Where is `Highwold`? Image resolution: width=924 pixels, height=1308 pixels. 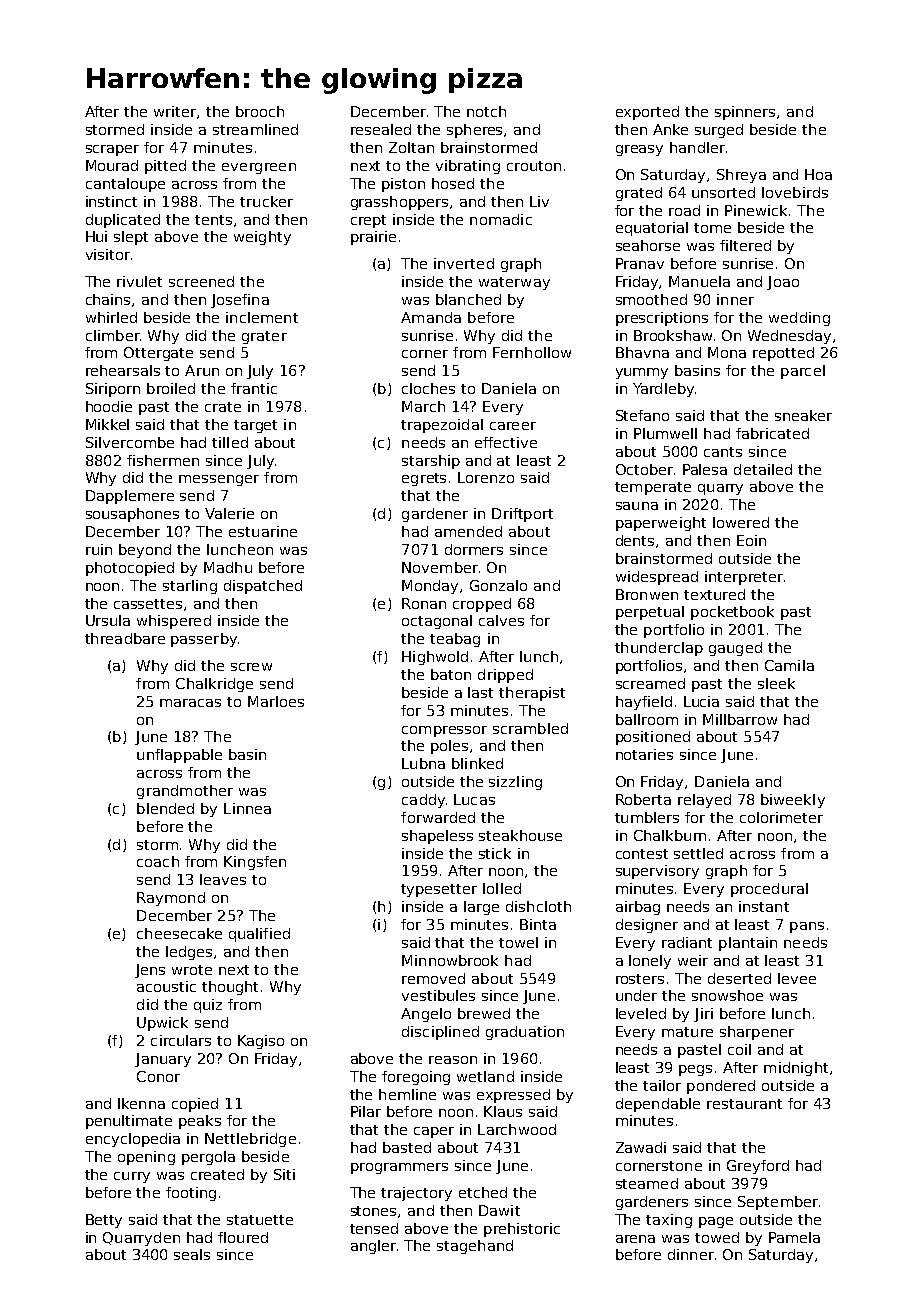 Highwold is located at coordinates (435, 658).
